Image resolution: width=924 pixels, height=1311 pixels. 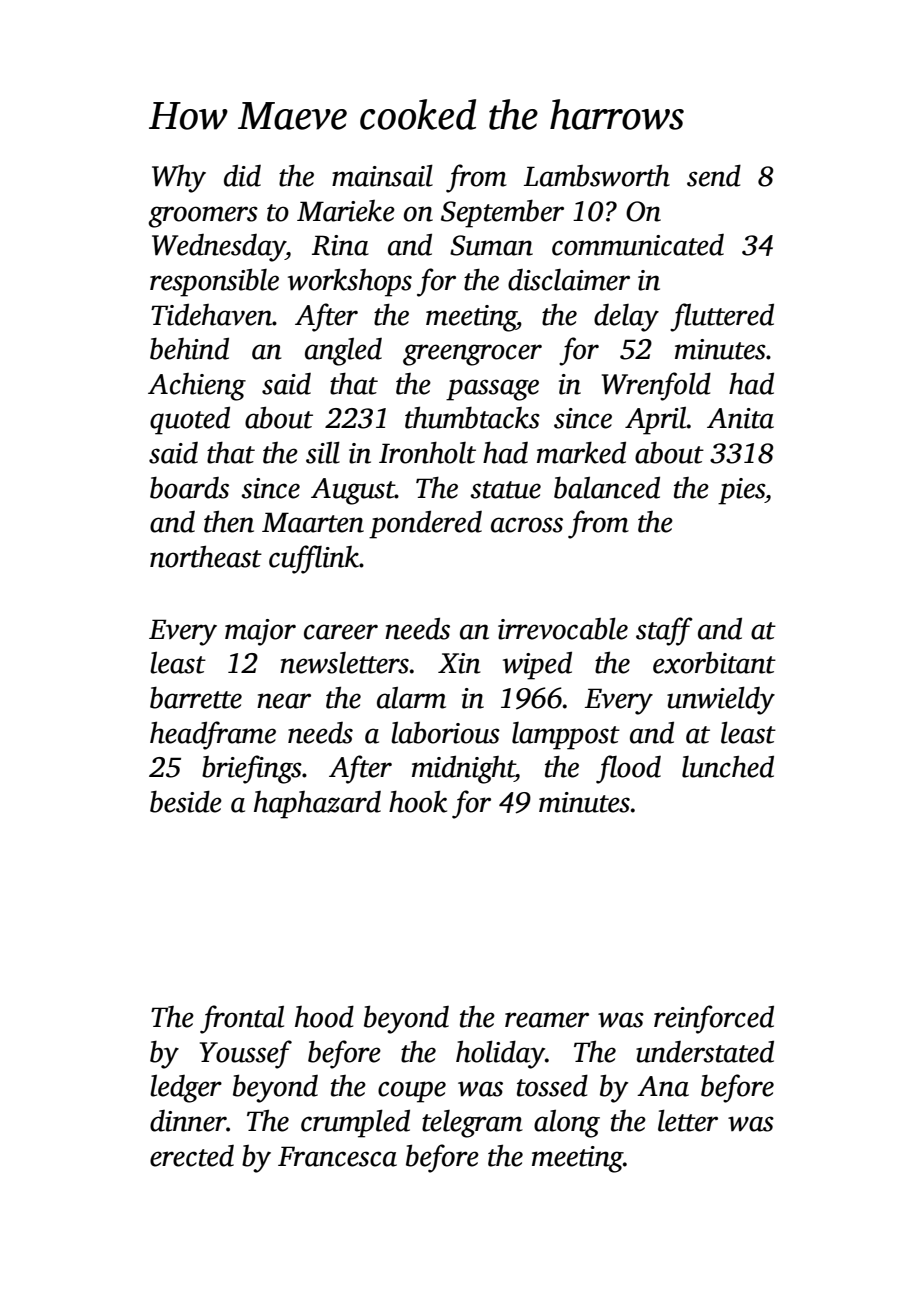 I want to click on send, so click(x=714, y=175).
